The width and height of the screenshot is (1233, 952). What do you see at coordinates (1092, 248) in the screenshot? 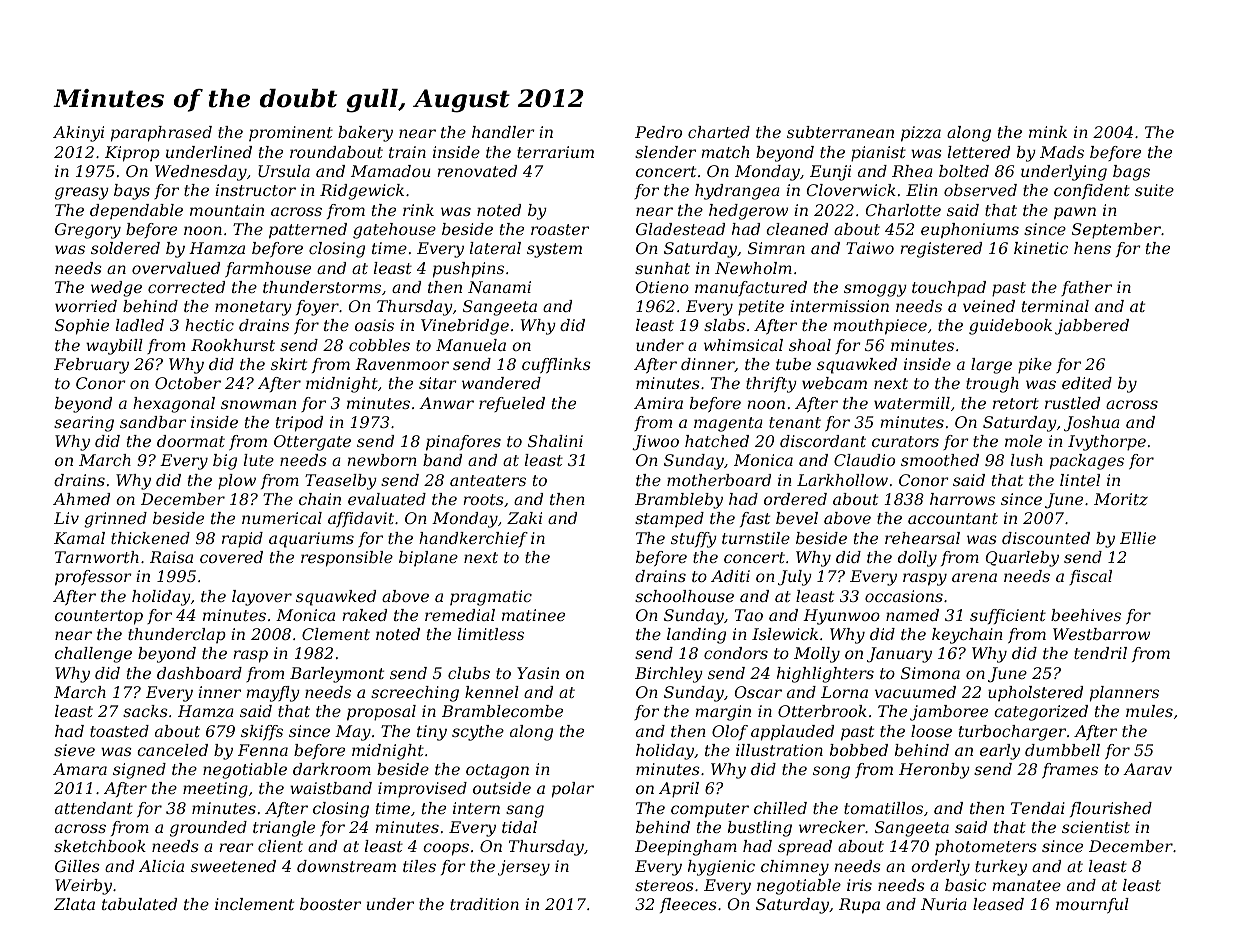
I see `hens` at bounding box center [1092, 248].
